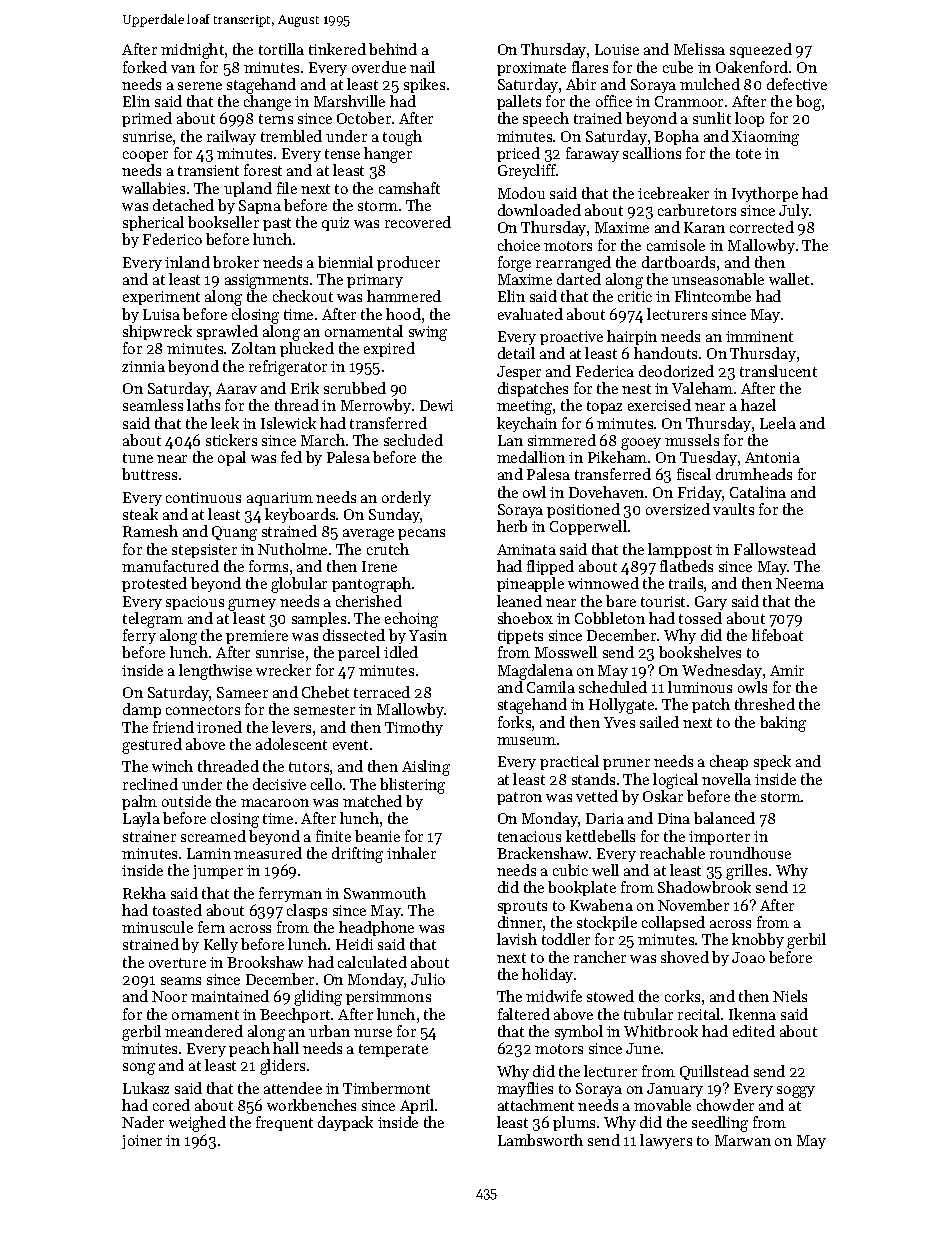 The image size is (952, 1233). I want to click on Nutholme, so click(292, 549).
